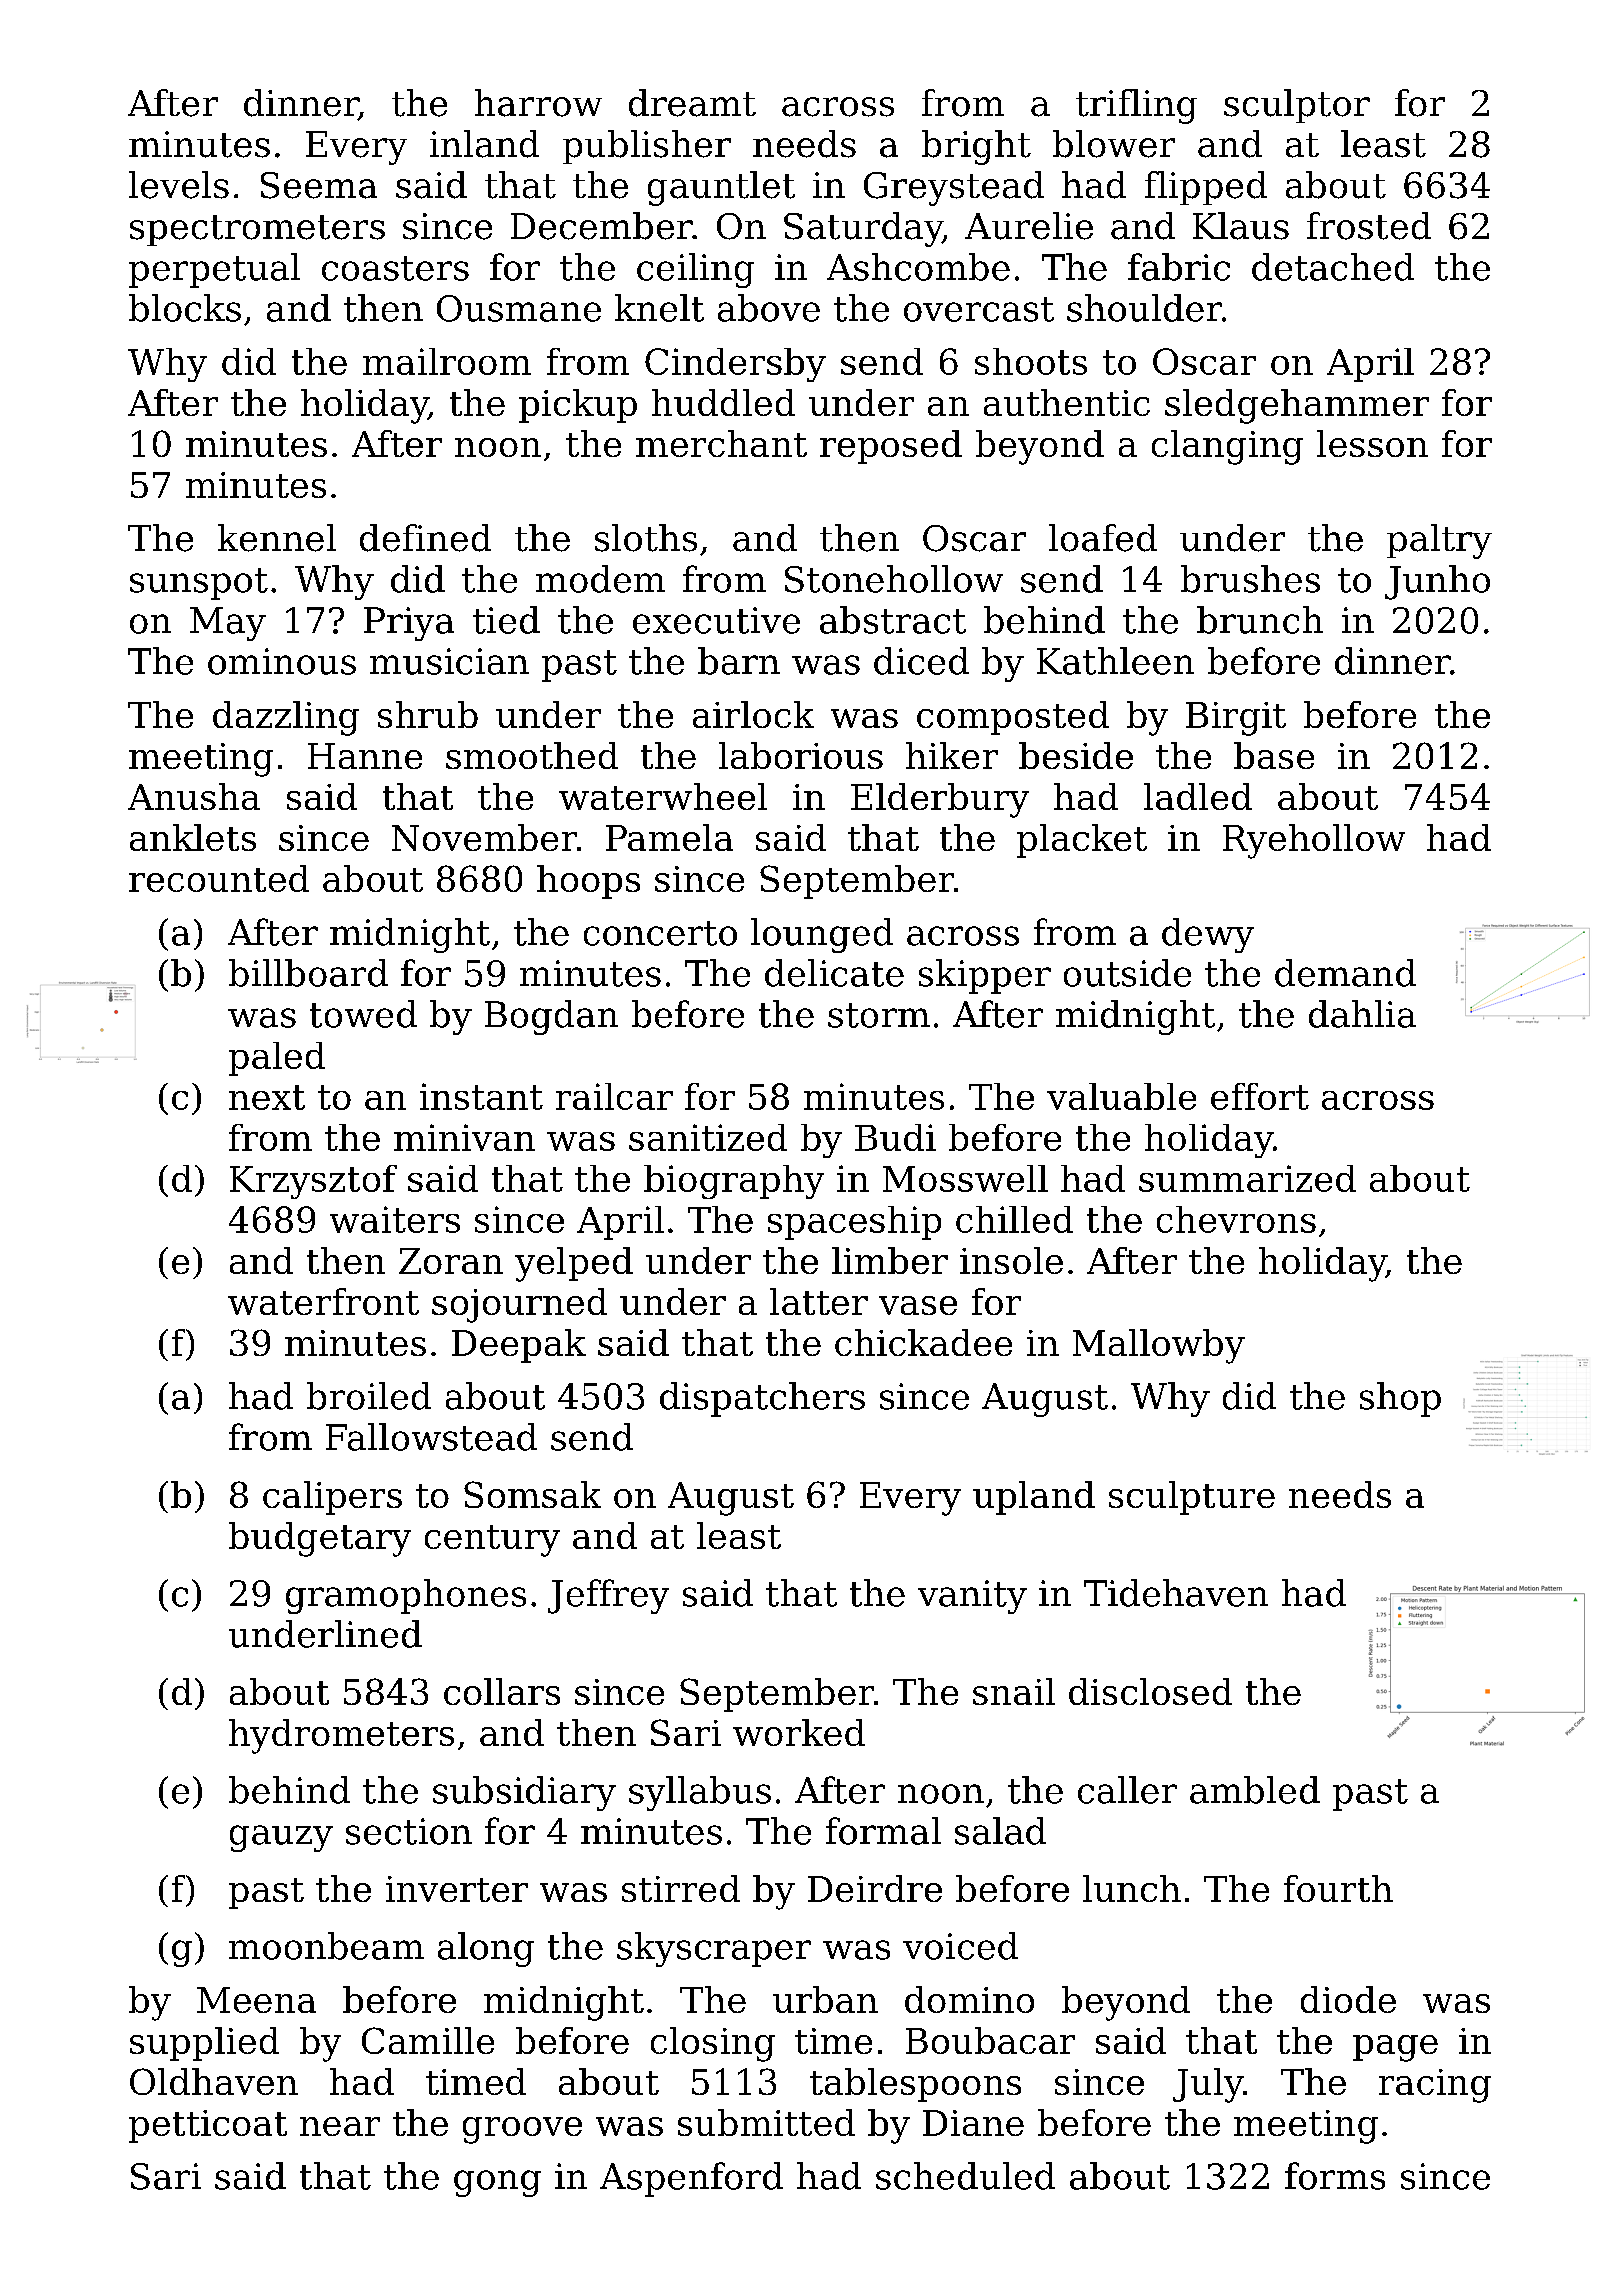  What do you see at coordinates (341, 1736) in the page?
I see `hydrometers` at bounding box center [341, 1736].
